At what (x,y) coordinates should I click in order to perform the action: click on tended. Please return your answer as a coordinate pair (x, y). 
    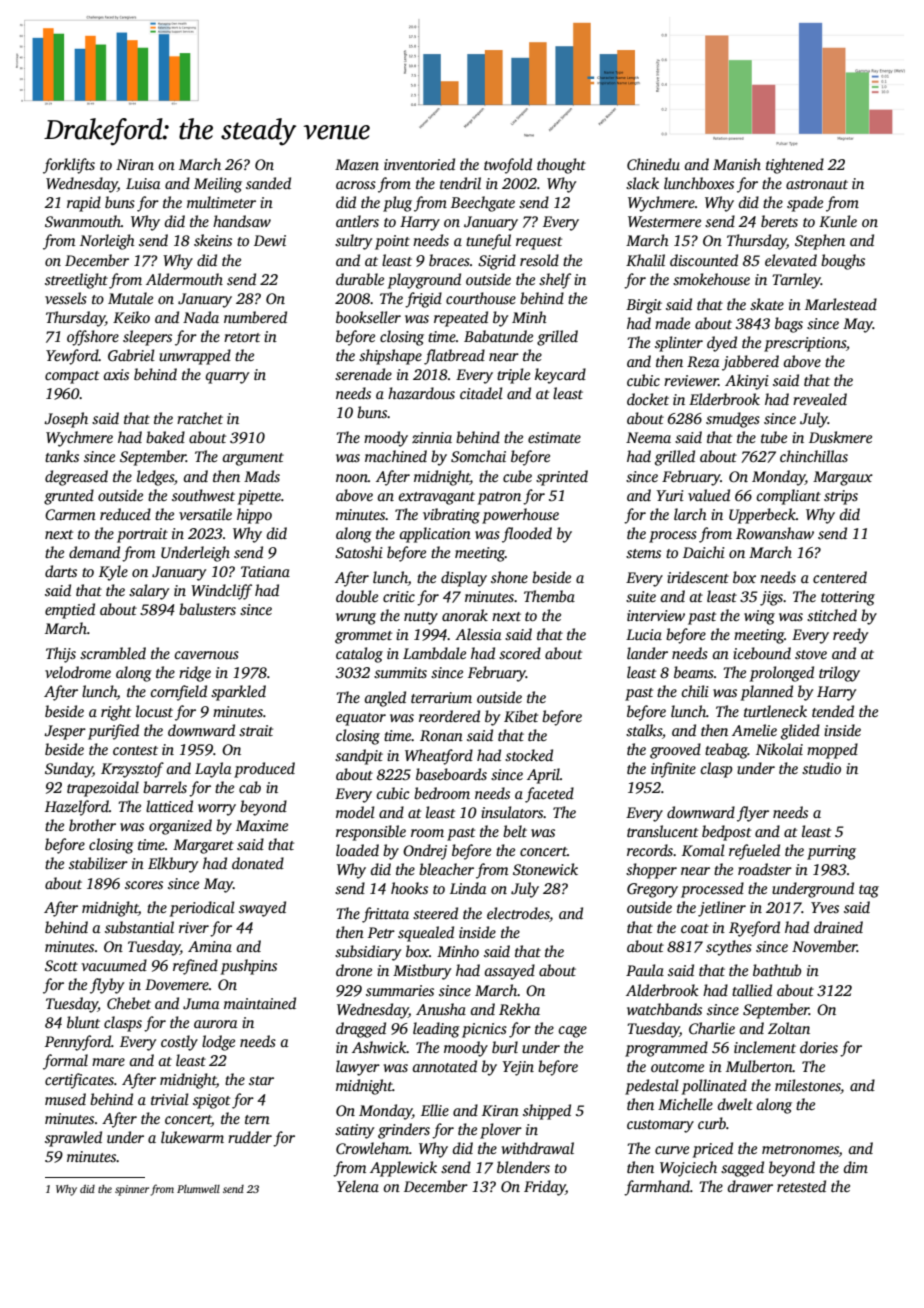
    Looking at the image, I should click on (833, 711).
